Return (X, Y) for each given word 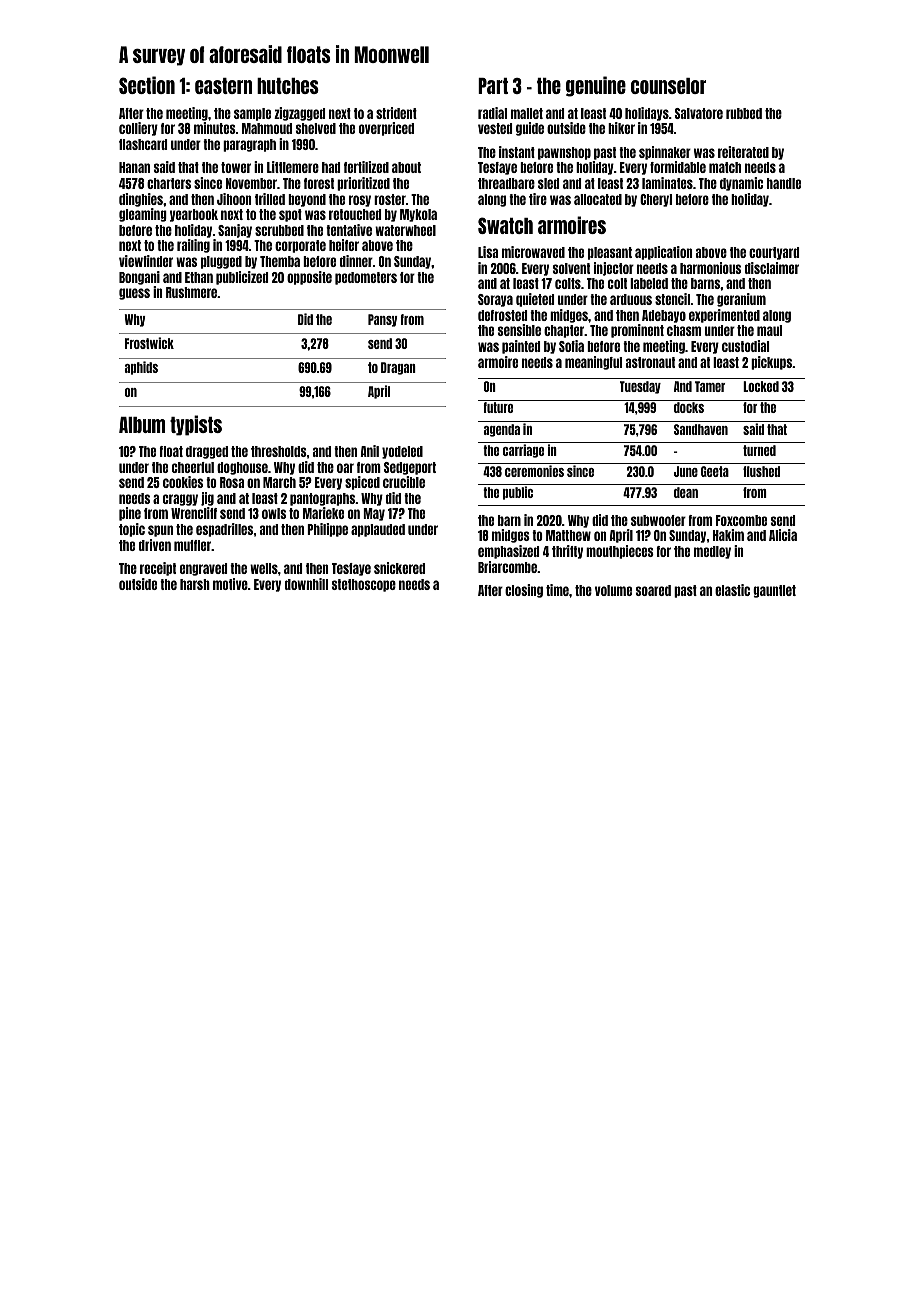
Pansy (382, 320)
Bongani (139, 278)
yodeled (402, 452)
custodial (745, 346)
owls (274, 513)
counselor (668, 86)
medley (712, 552)
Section (147, 85)
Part (493, 86)
